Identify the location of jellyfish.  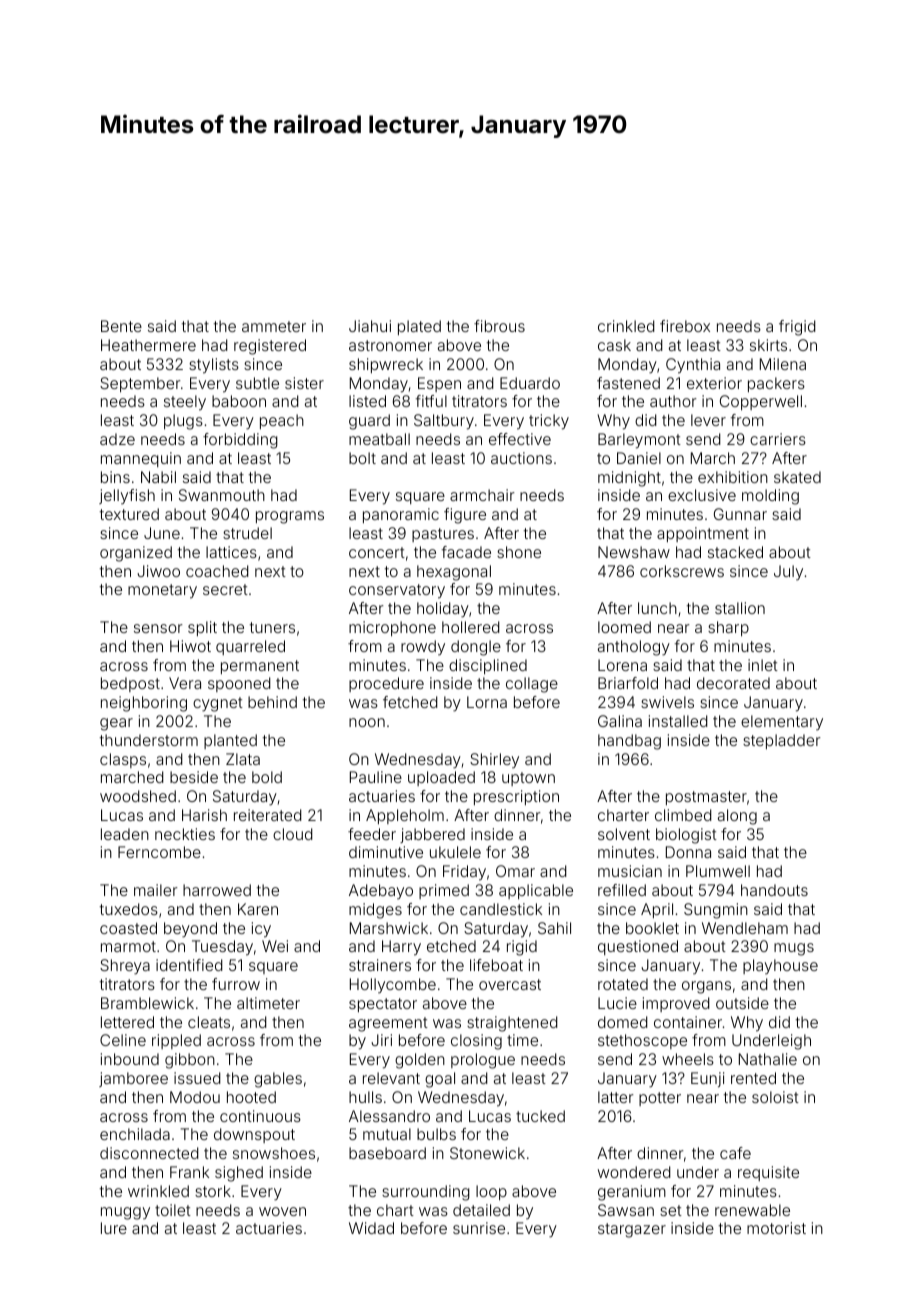
(127, 497).
